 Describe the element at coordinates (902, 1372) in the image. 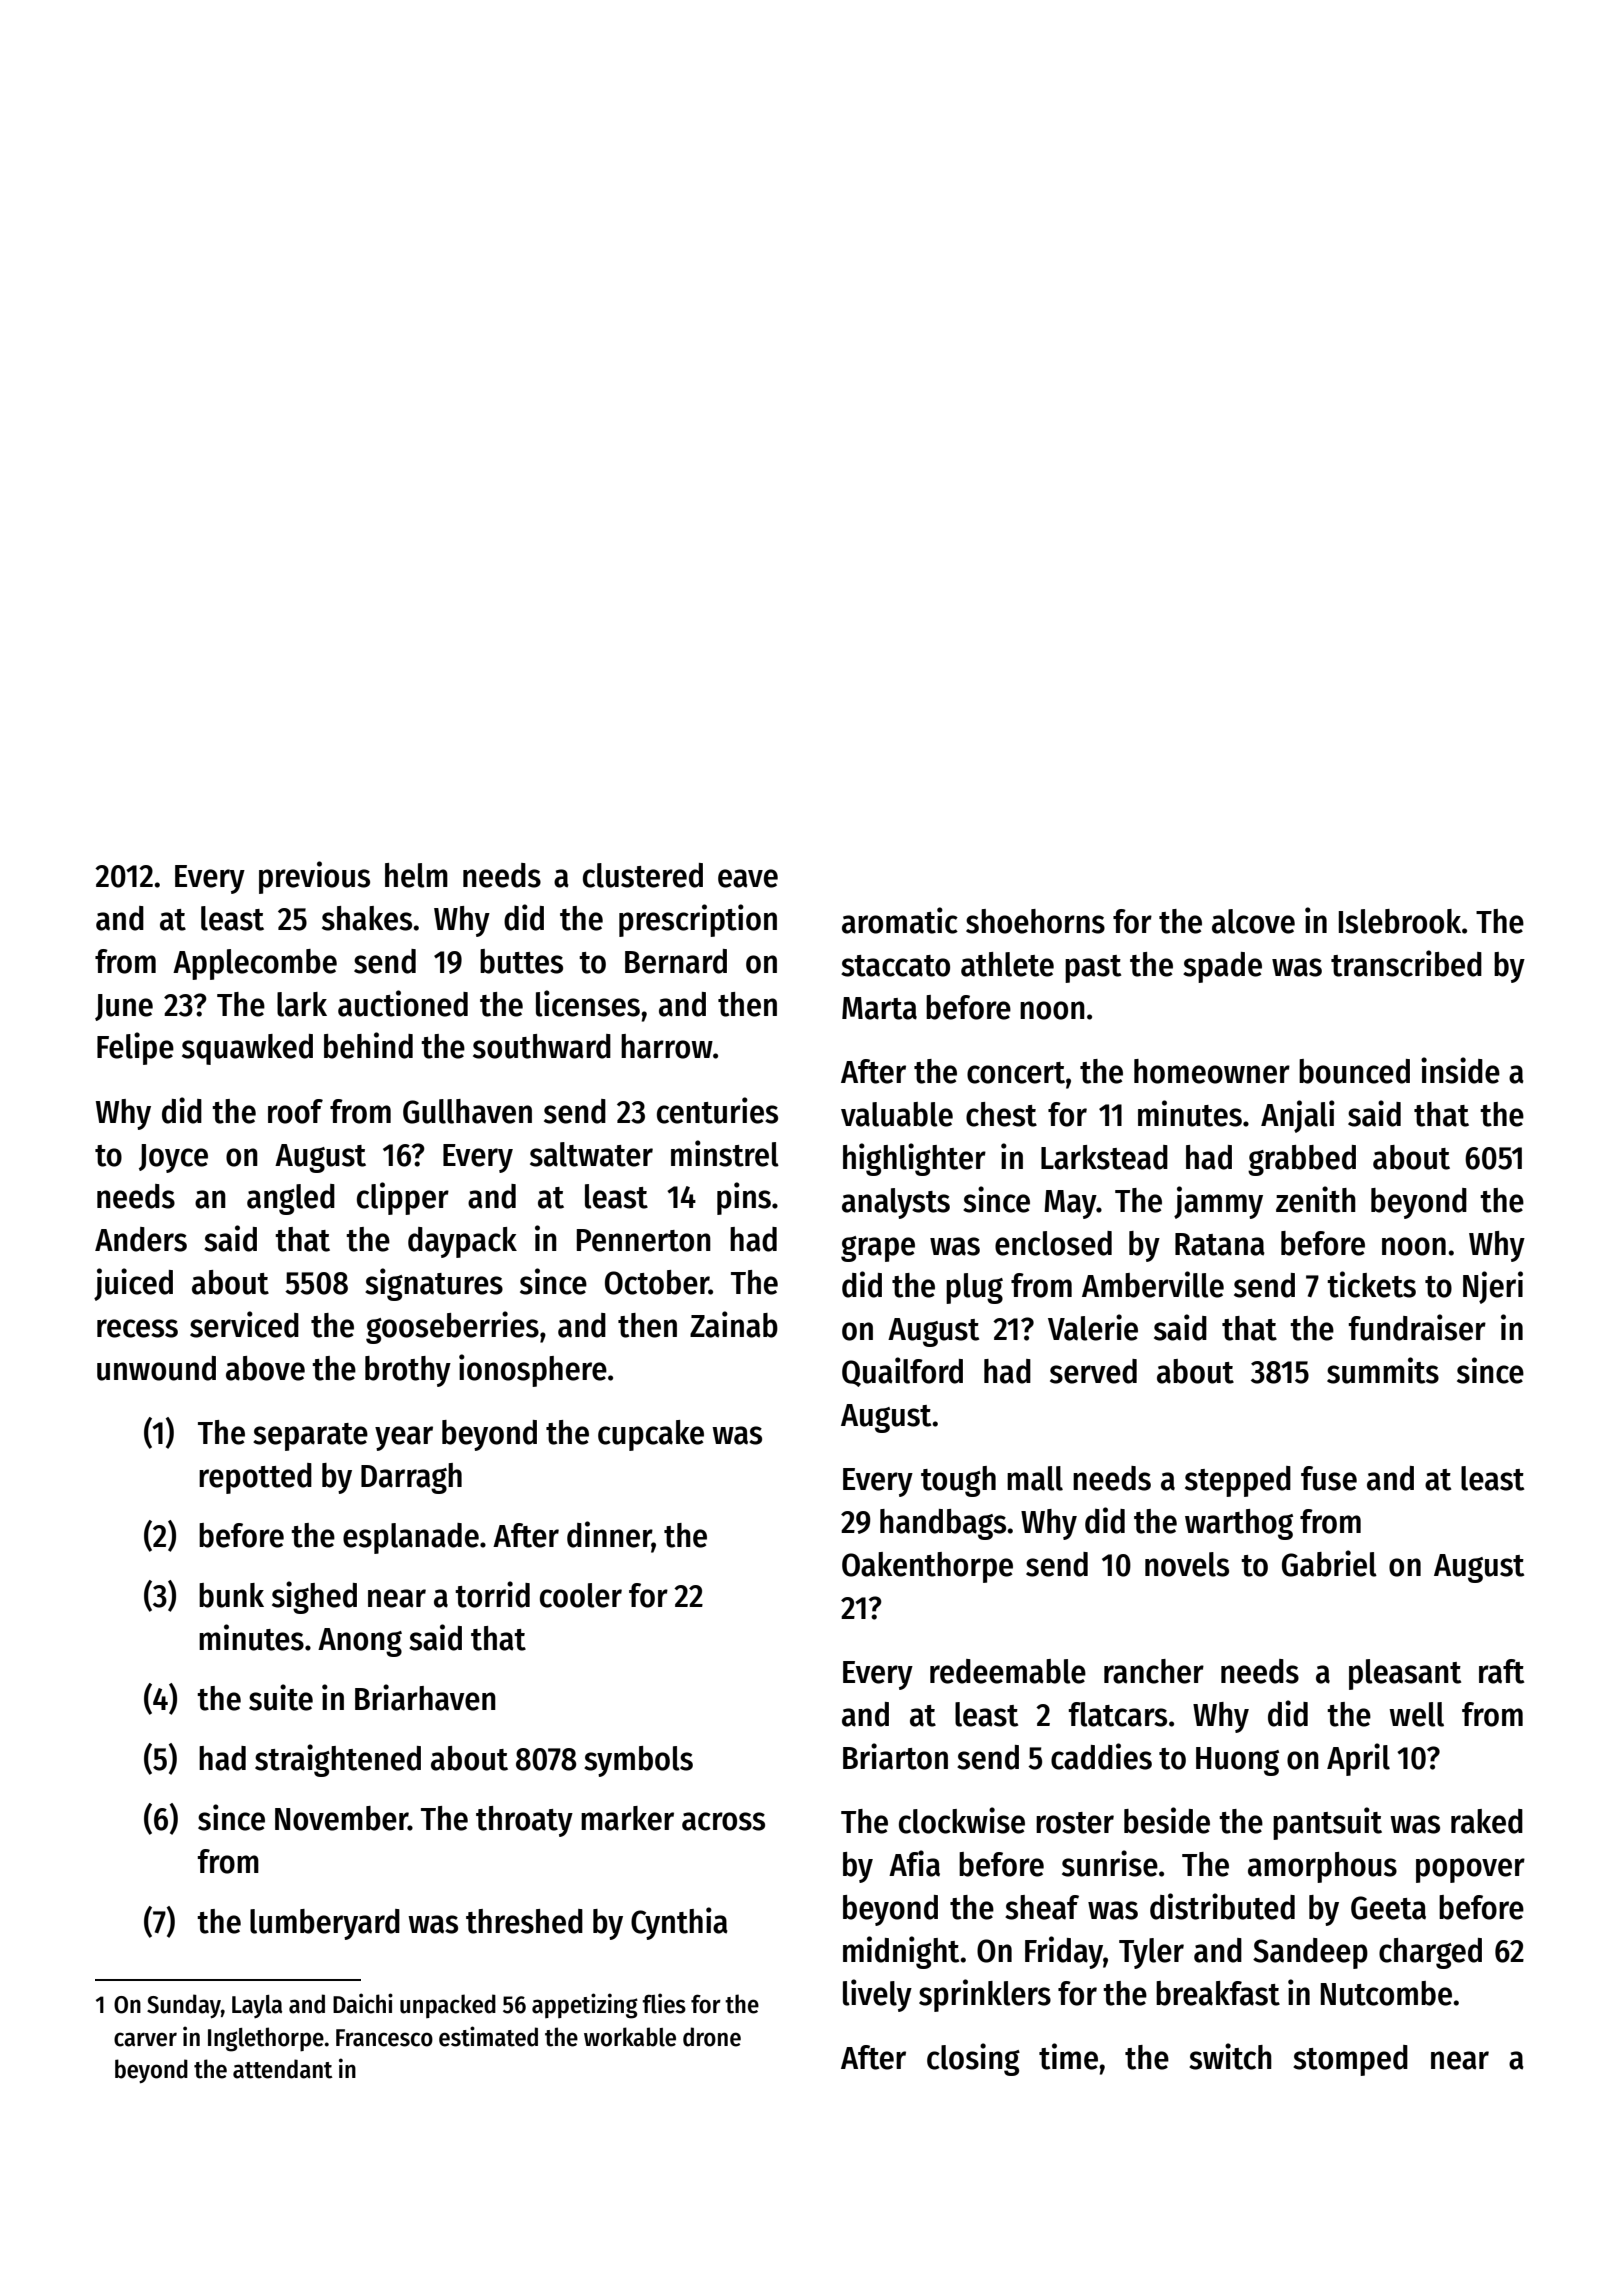

I see `Quailford` at that location.
